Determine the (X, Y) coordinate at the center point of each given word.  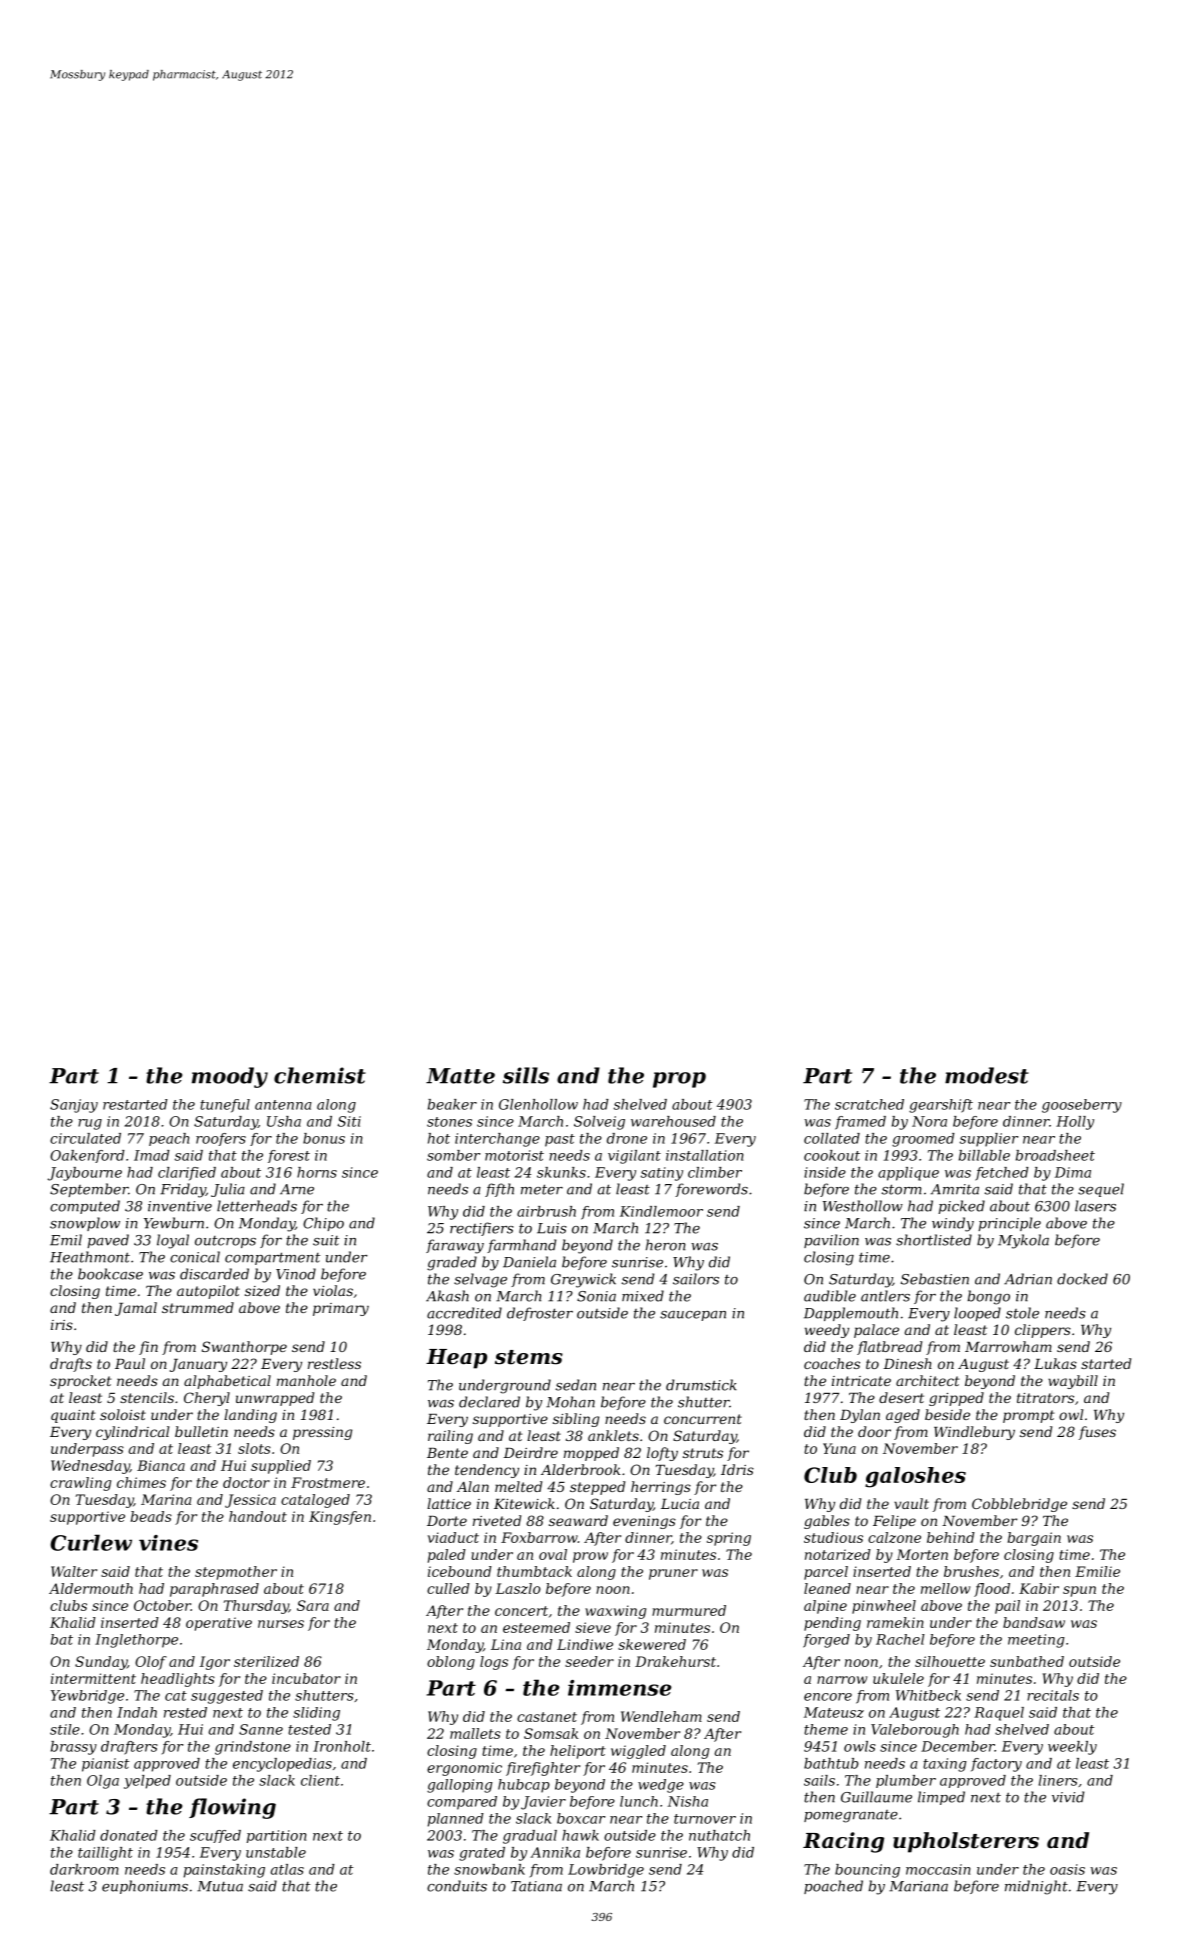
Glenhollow (538, 1104)
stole (1022, 1313)
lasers (1095, 1206)
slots (254, 1448)
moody (230, 1077)
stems (529, 1357)
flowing (232, 1808)
